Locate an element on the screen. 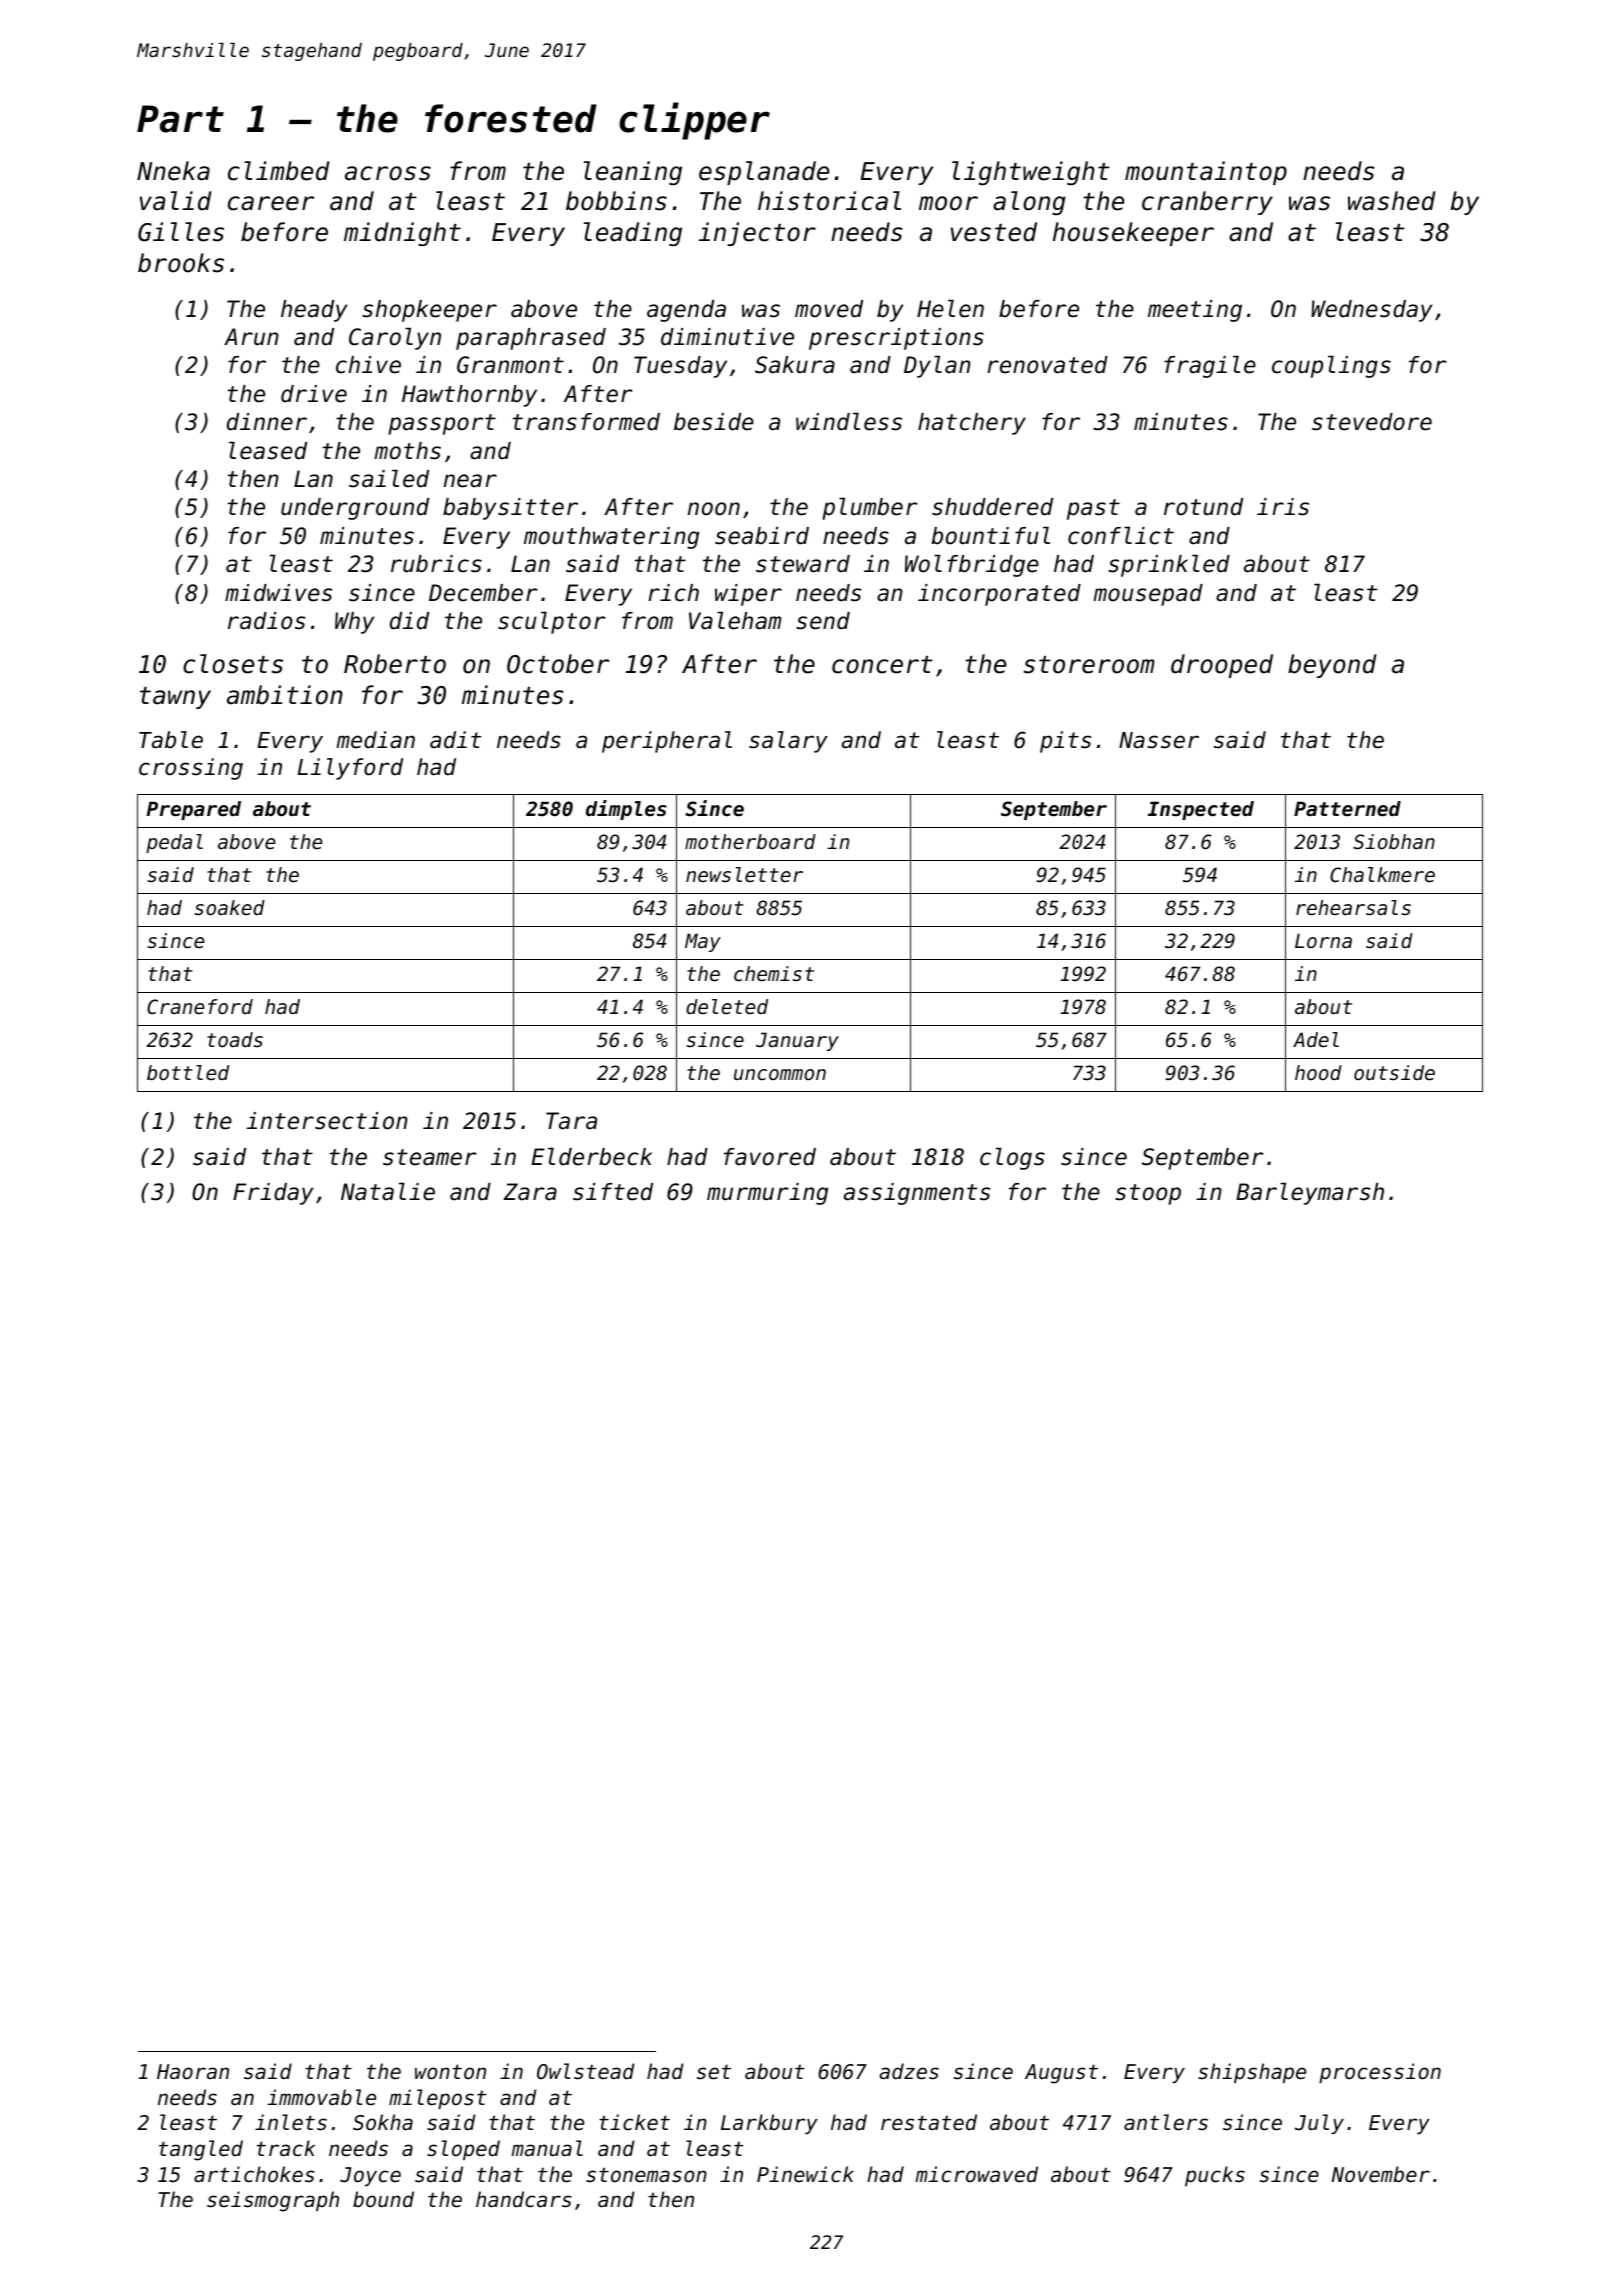  Adel is located at coordinates (1316, 1039).
